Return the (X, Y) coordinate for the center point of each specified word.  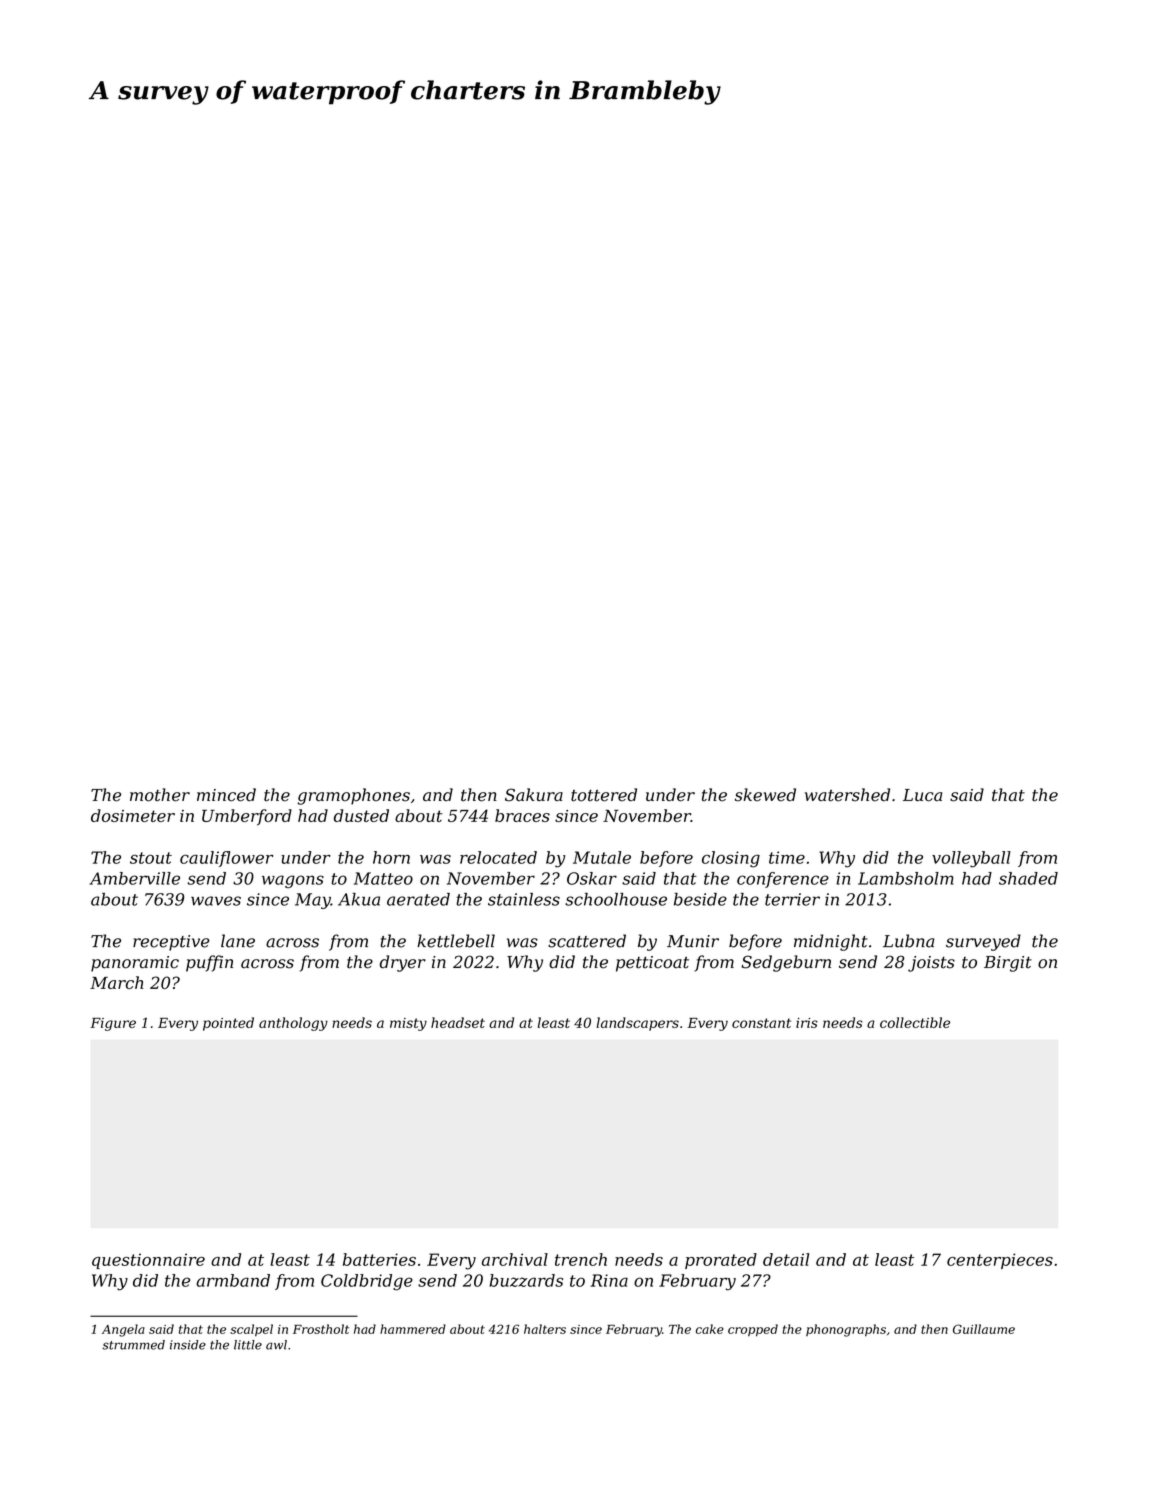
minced (226, 795)
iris (807, 1023)
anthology (293, 1024)
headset (458, 1022)
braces (522, 815)
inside (188, 1345)
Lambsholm (905, 878)
